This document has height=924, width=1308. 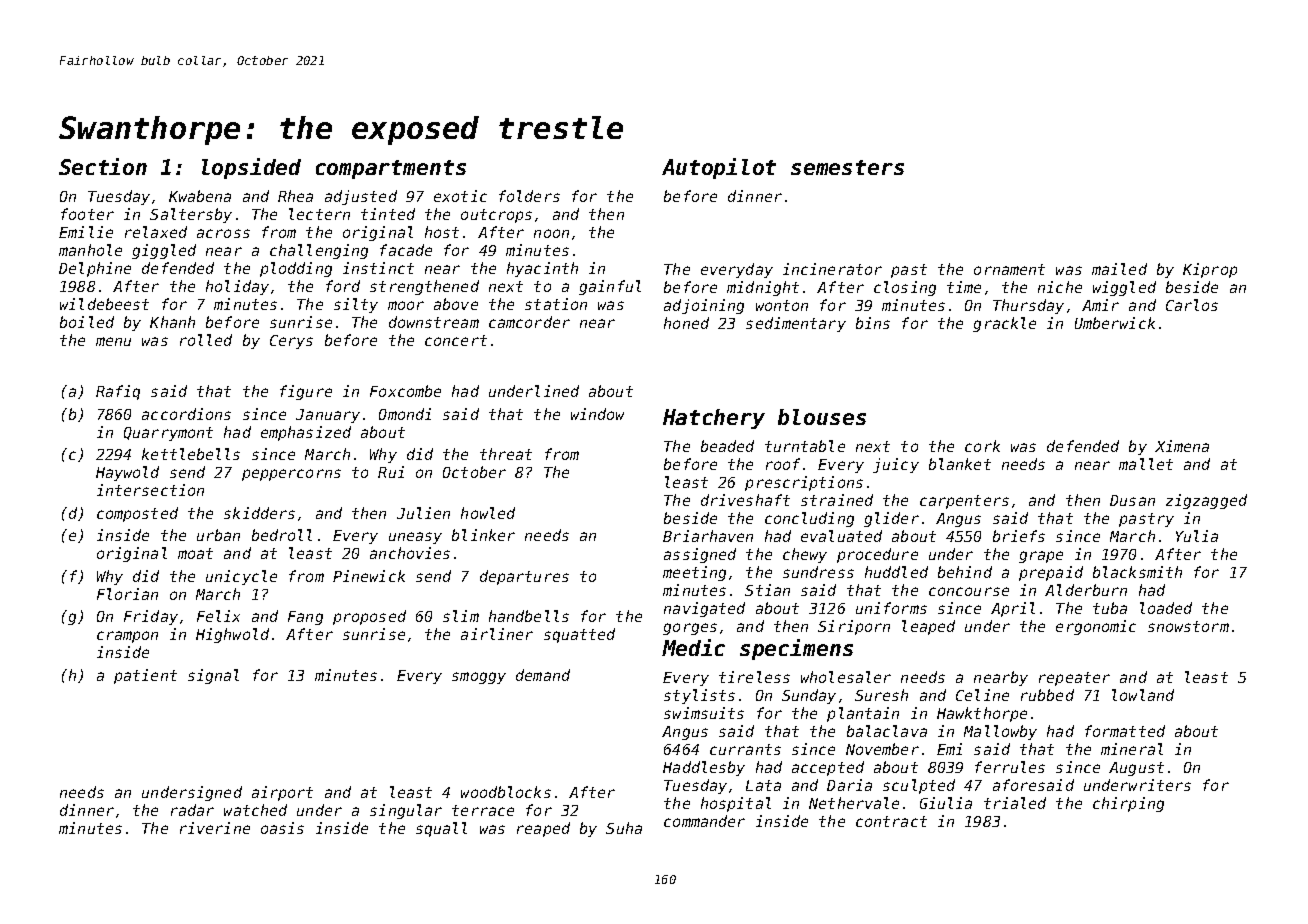 I want to click on Autopilot, so click(x=719, y=168).
